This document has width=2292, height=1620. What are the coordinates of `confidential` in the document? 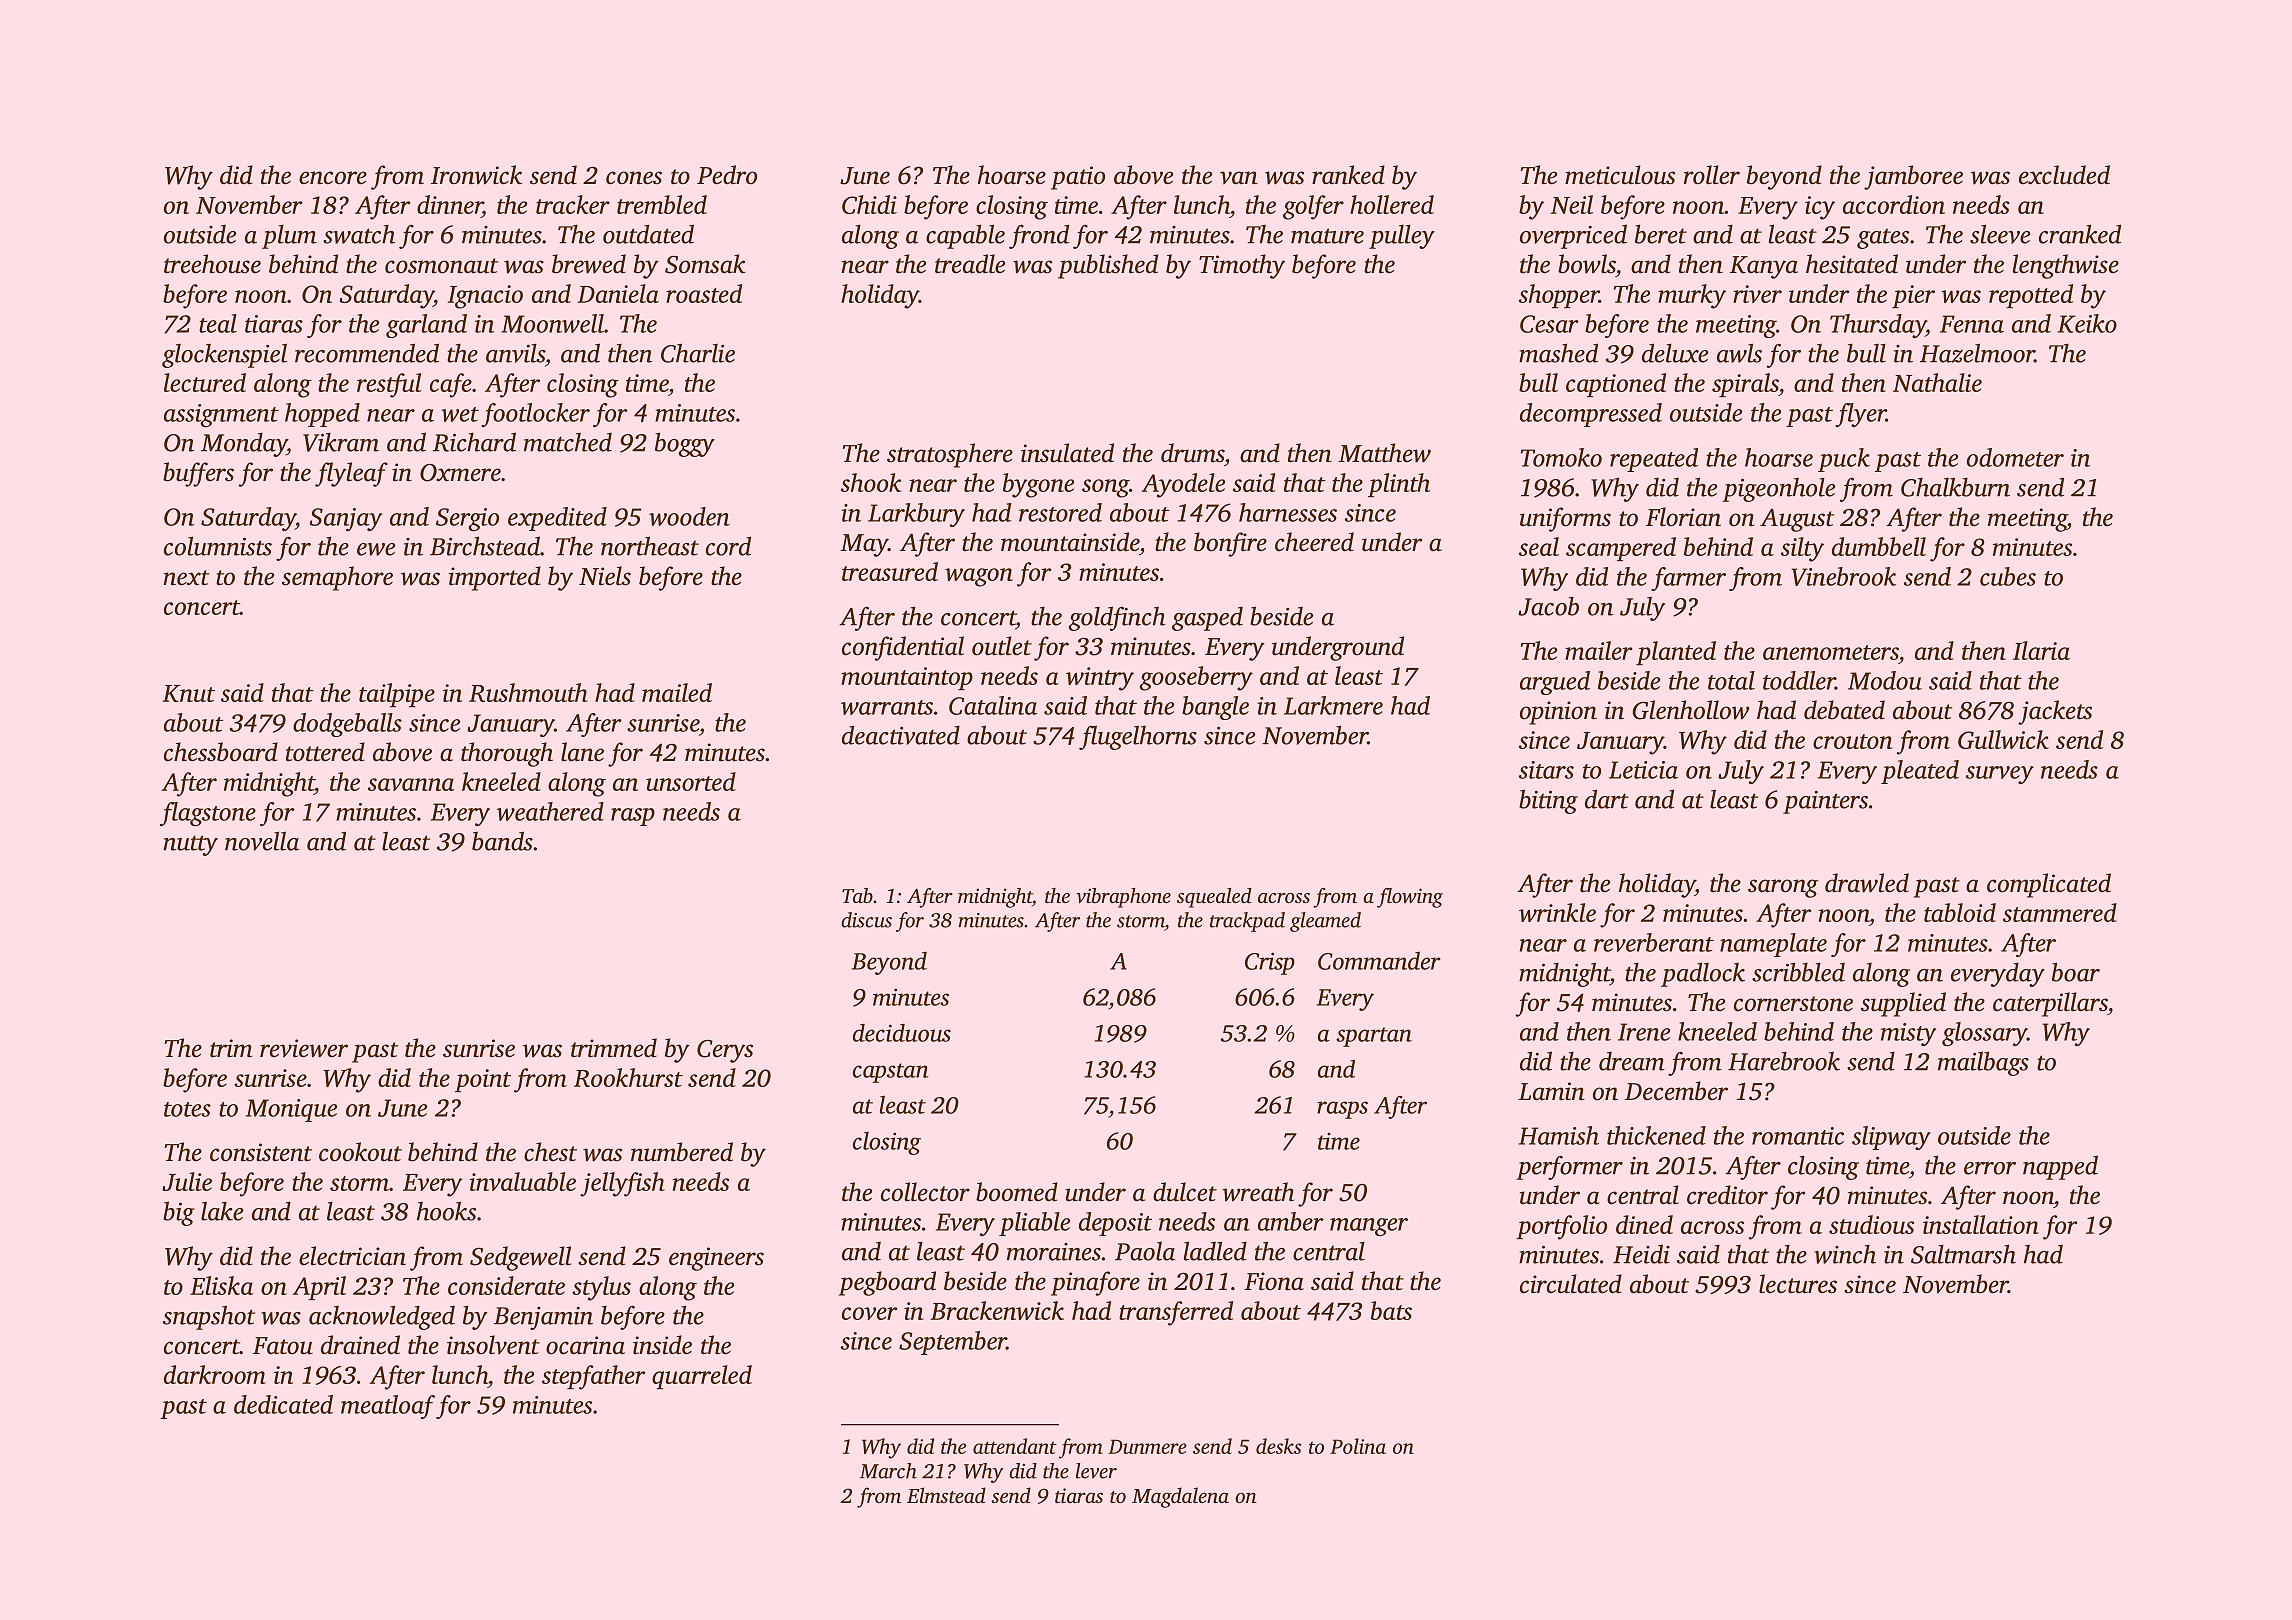 It's located at (903, 648).
